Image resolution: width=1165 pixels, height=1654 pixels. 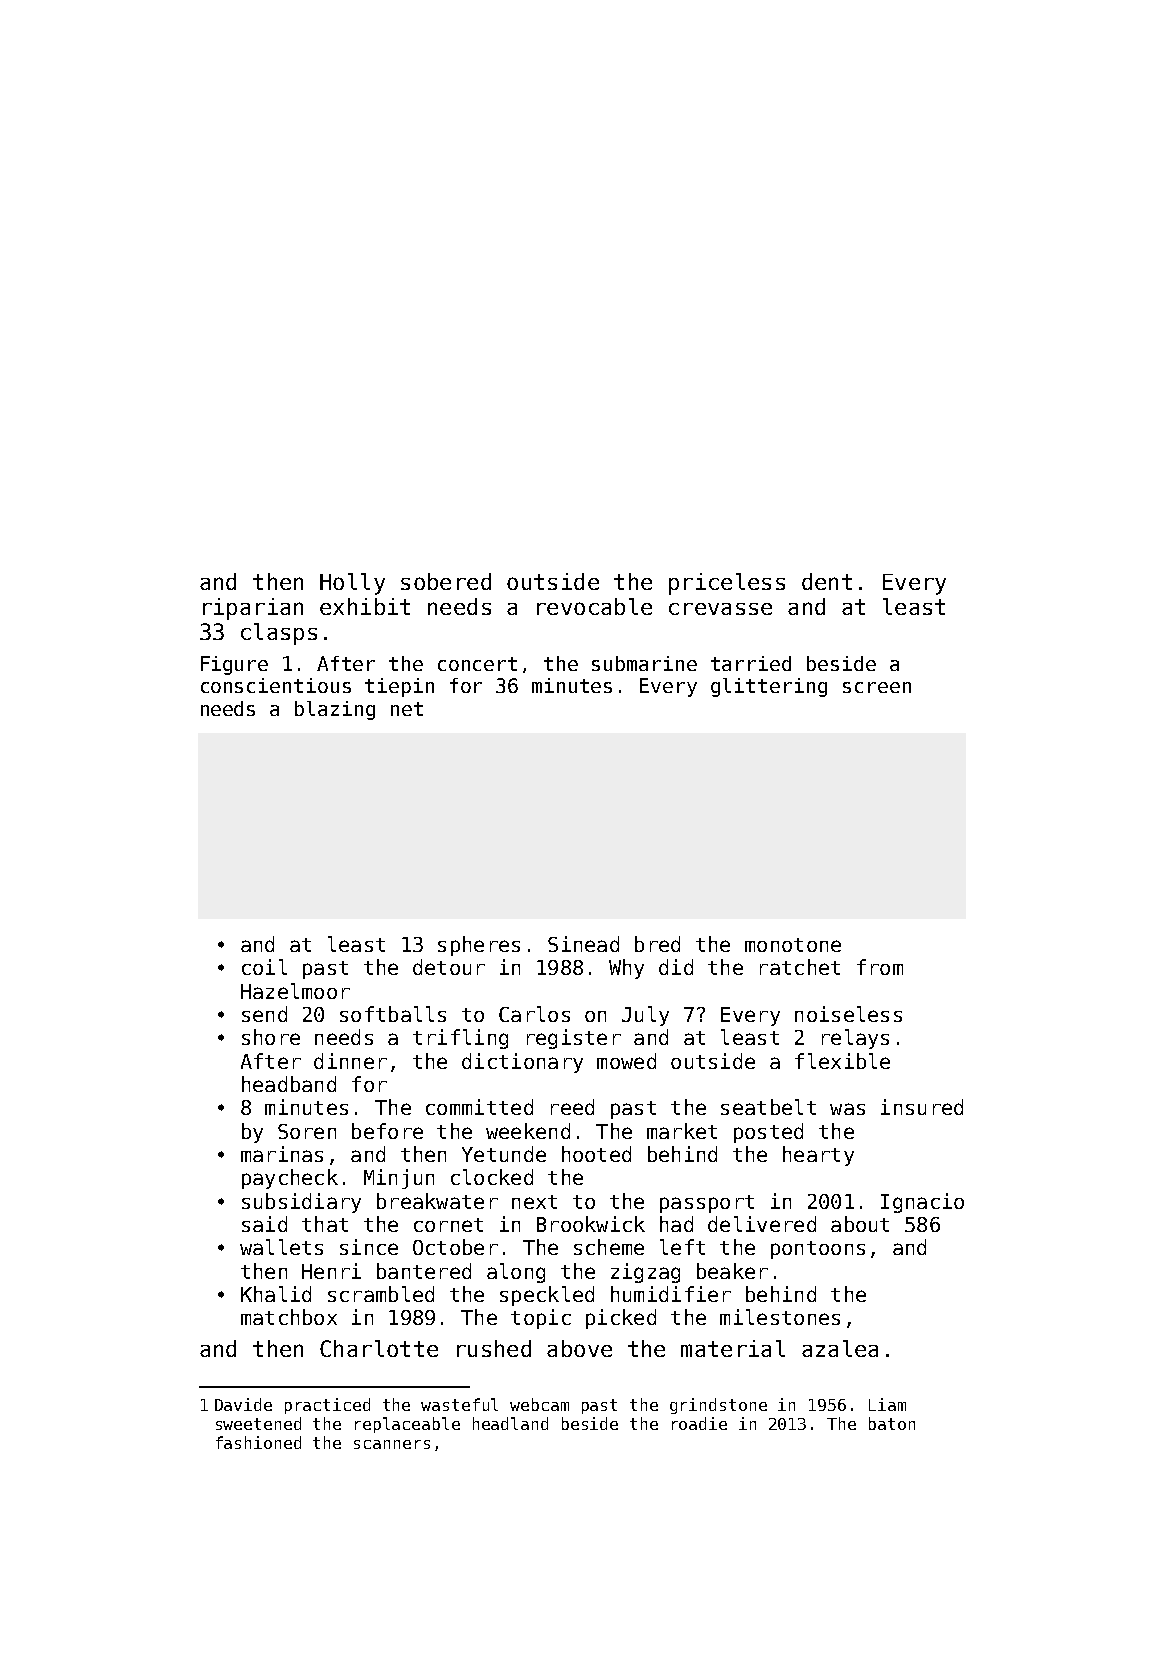 What do you see at coordinates (264, 967) in the document?
I see `coil` at bounding box center [264, 967].
